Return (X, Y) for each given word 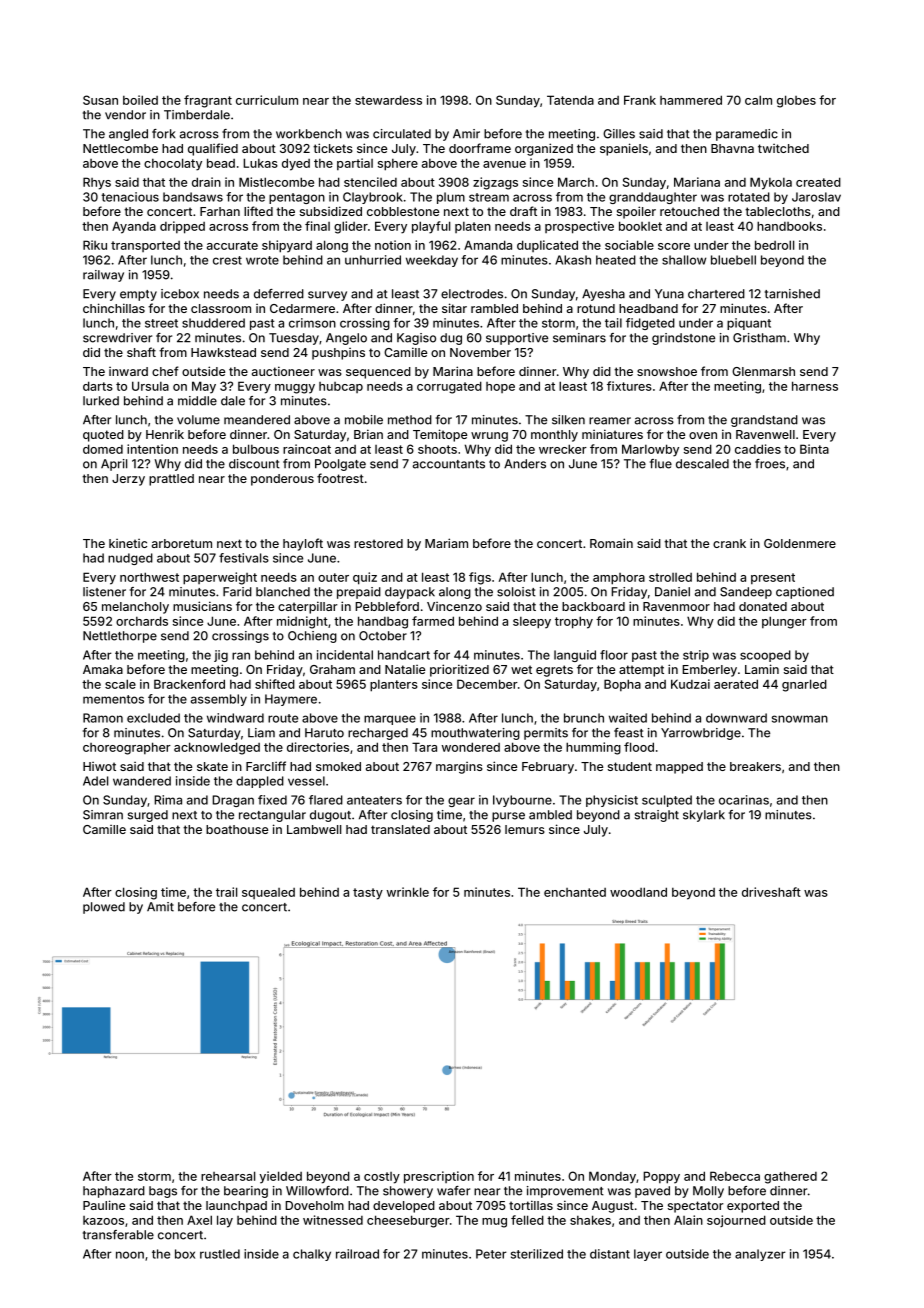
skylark (704, 816)
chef (165, 371)
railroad (357, 1254)
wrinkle (408, 892)
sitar (454, 308)
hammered (691, 100)
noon (130, 1255)
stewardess (388, 100)
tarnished (792, 294)
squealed (268, 893)
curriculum (267, 100)
